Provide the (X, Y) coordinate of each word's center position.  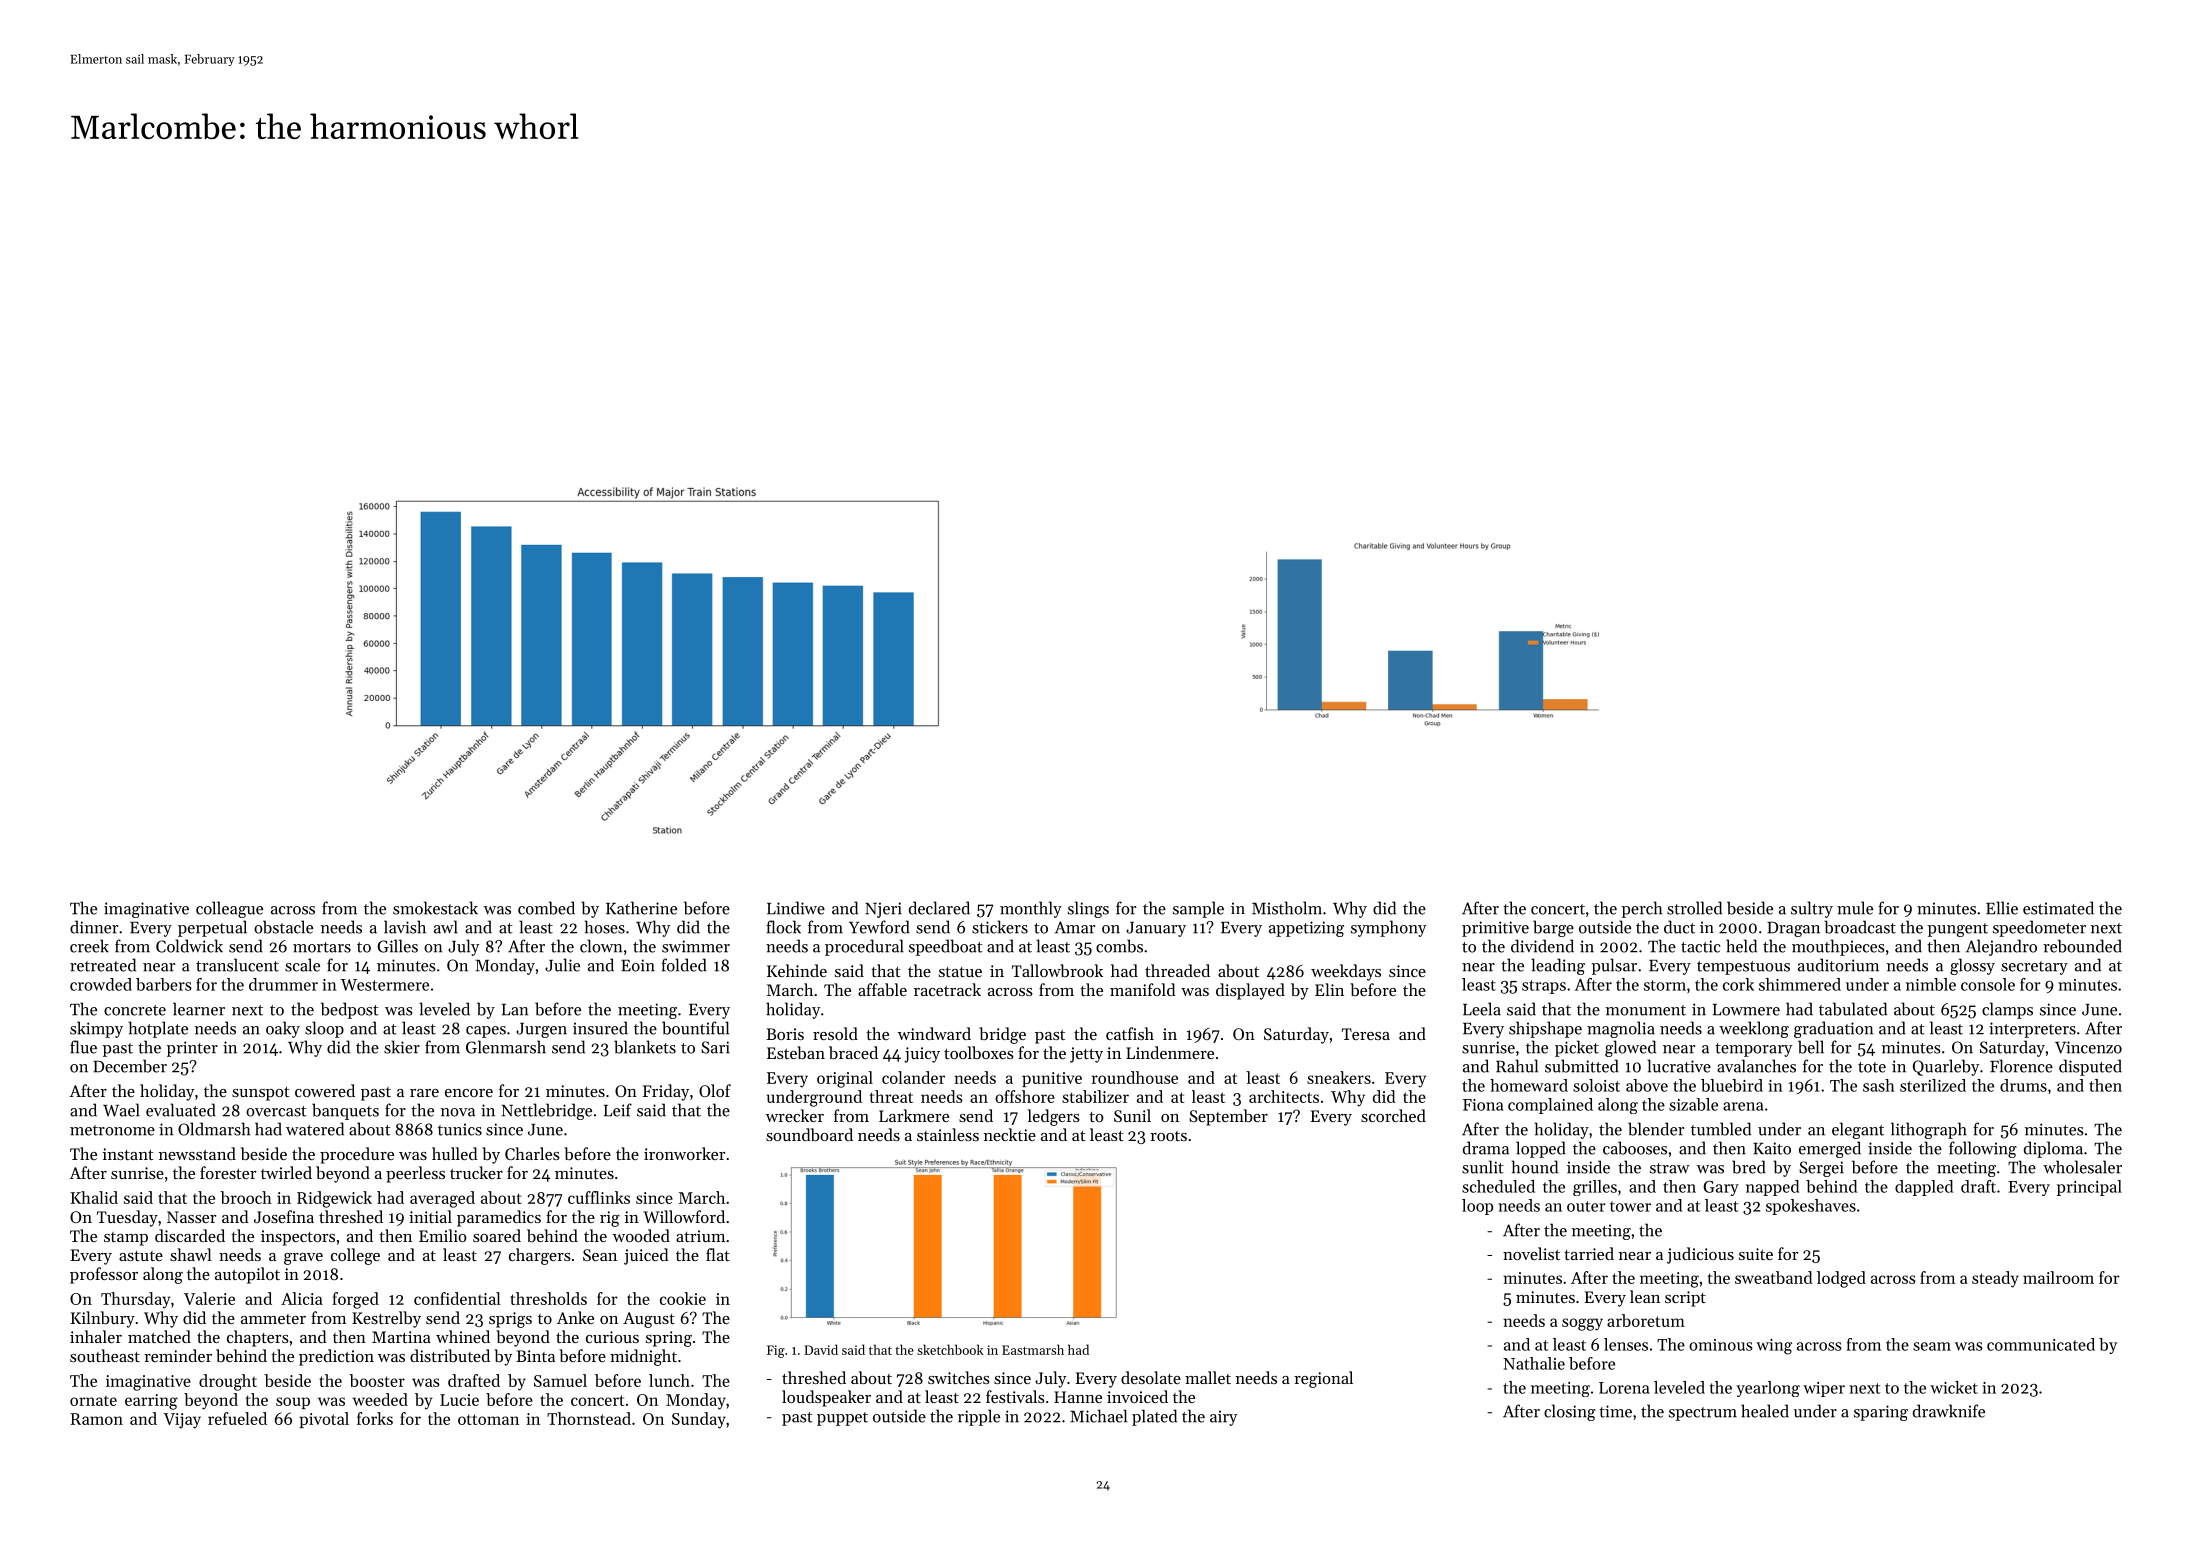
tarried (1589, 1253)
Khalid (94, 1197)
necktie (1010, 1134)
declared (939, 908)
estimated (2058, 908)
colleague (229, 909)
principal (2089, 1188)
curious (612, 1337)
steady (1995, 1279)
